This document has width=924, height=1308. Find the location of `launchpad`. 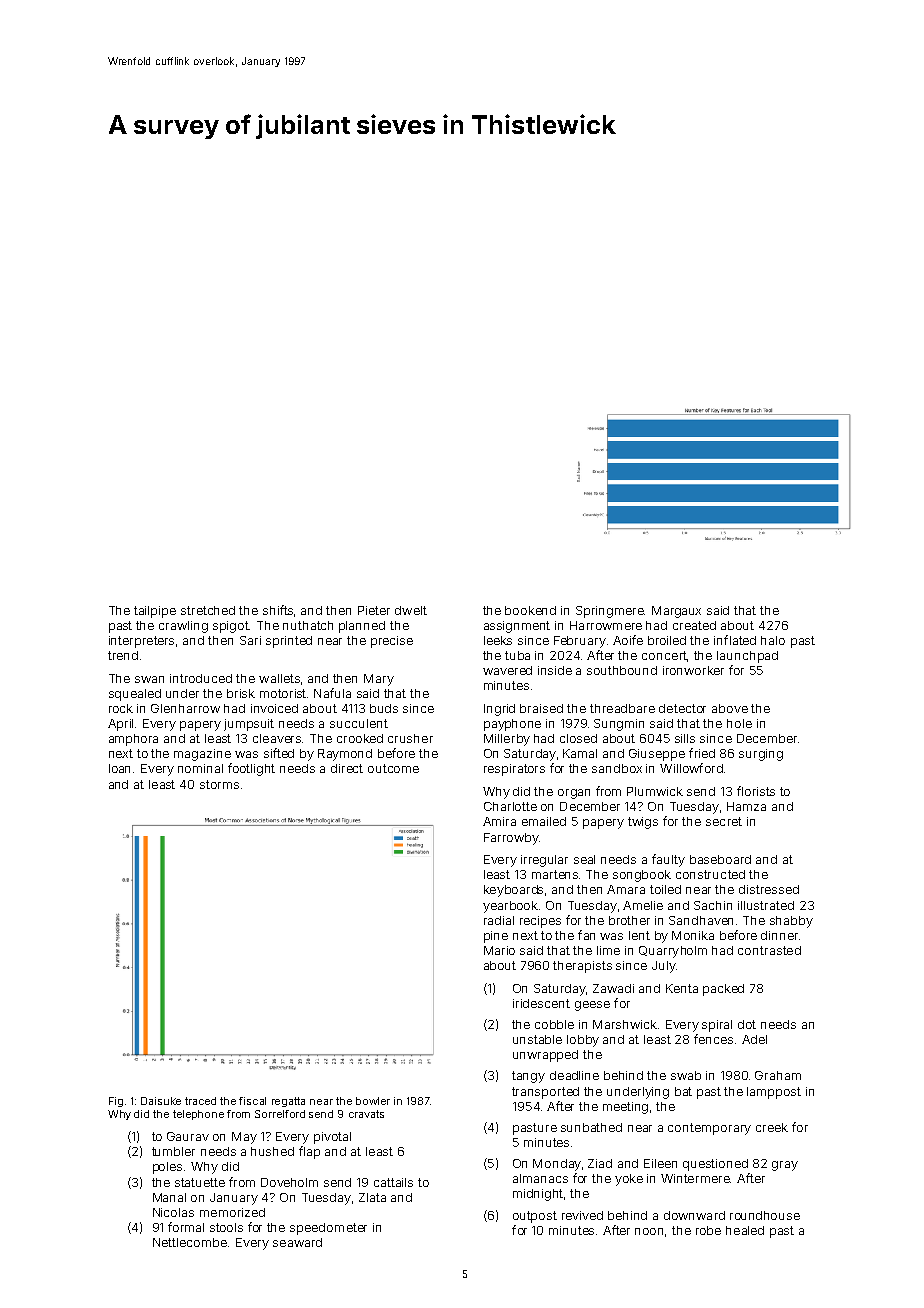

launchpad is located at coordinates (747, 657).
